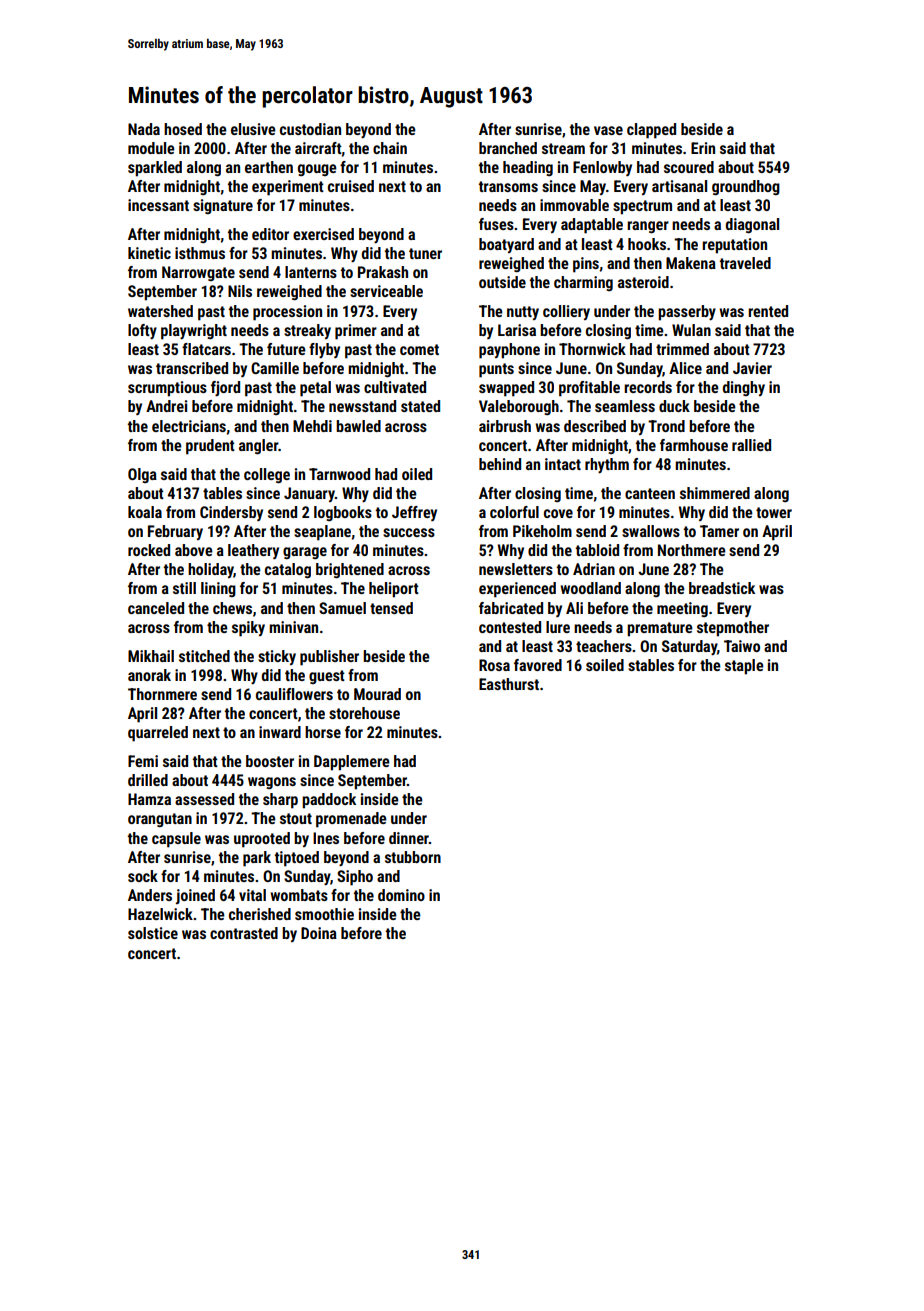 This screenshot has height=1311, width=924. Describe the element at coordinates (377, 694) in the screenshot. I see `Mourad` at that location.
